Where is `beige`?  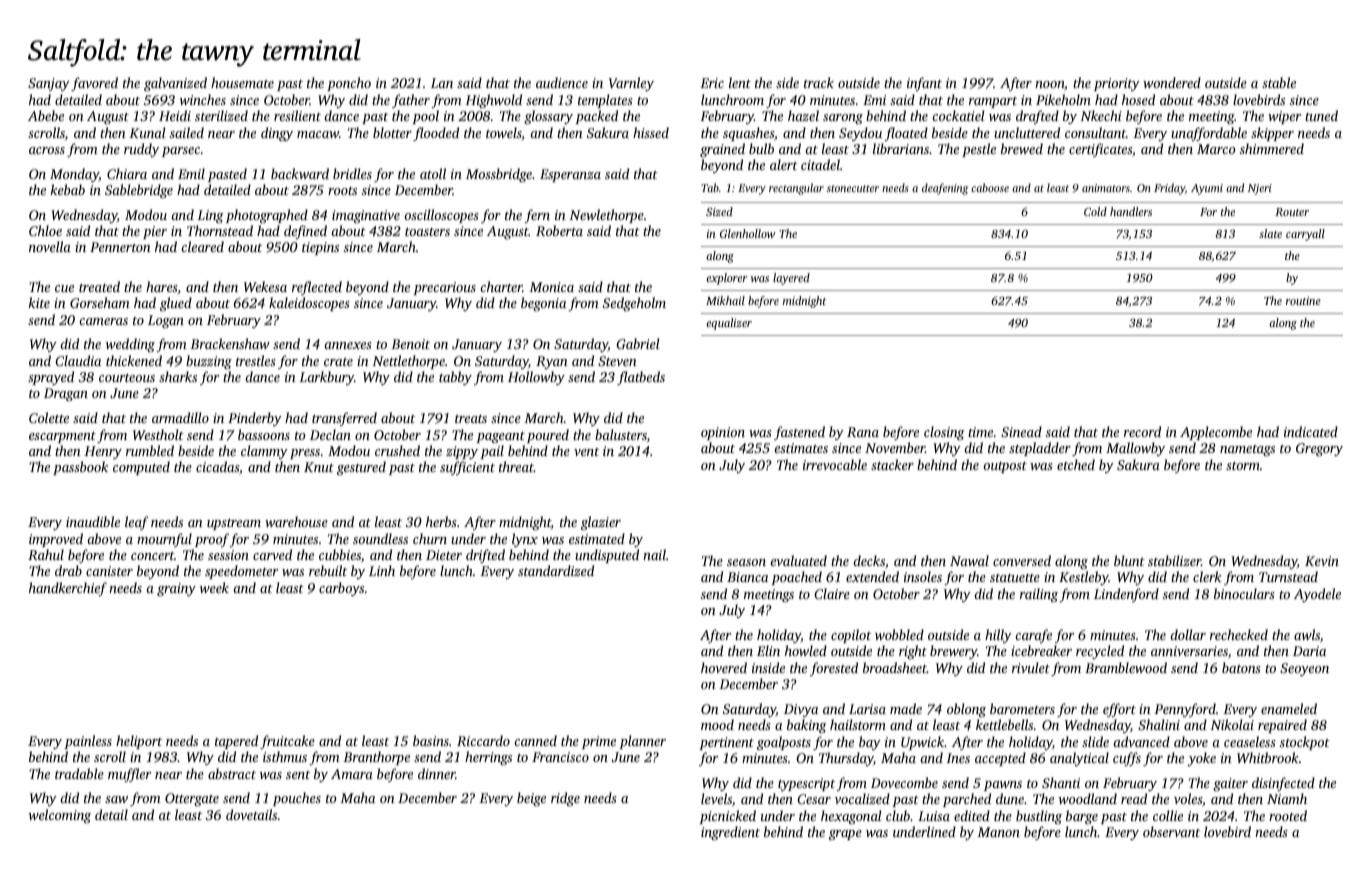 beige is located at coordinates (531, 799).
